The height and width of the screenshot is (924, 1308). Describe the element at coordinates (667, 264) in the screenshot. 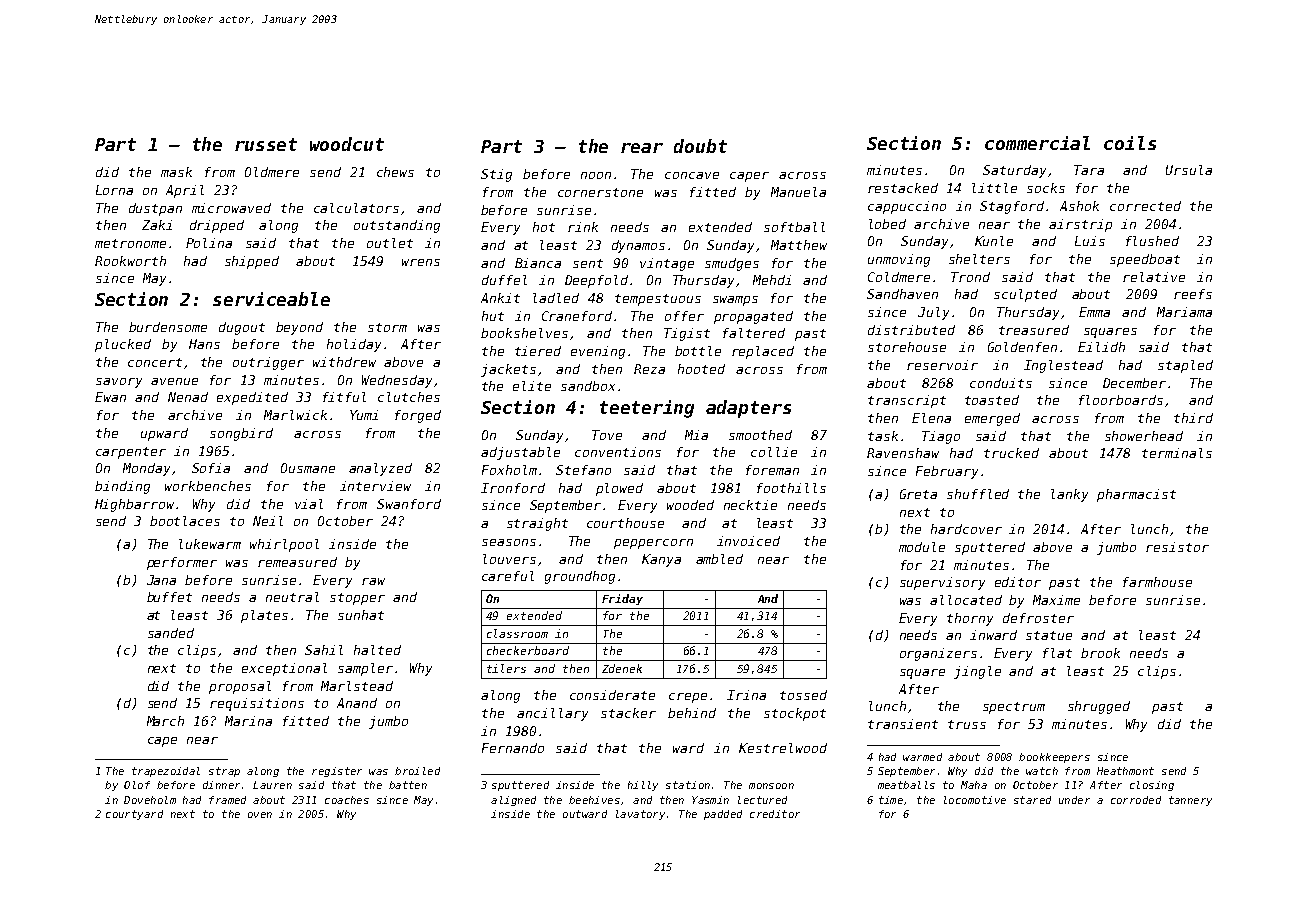

I see `vintage` at that location.
